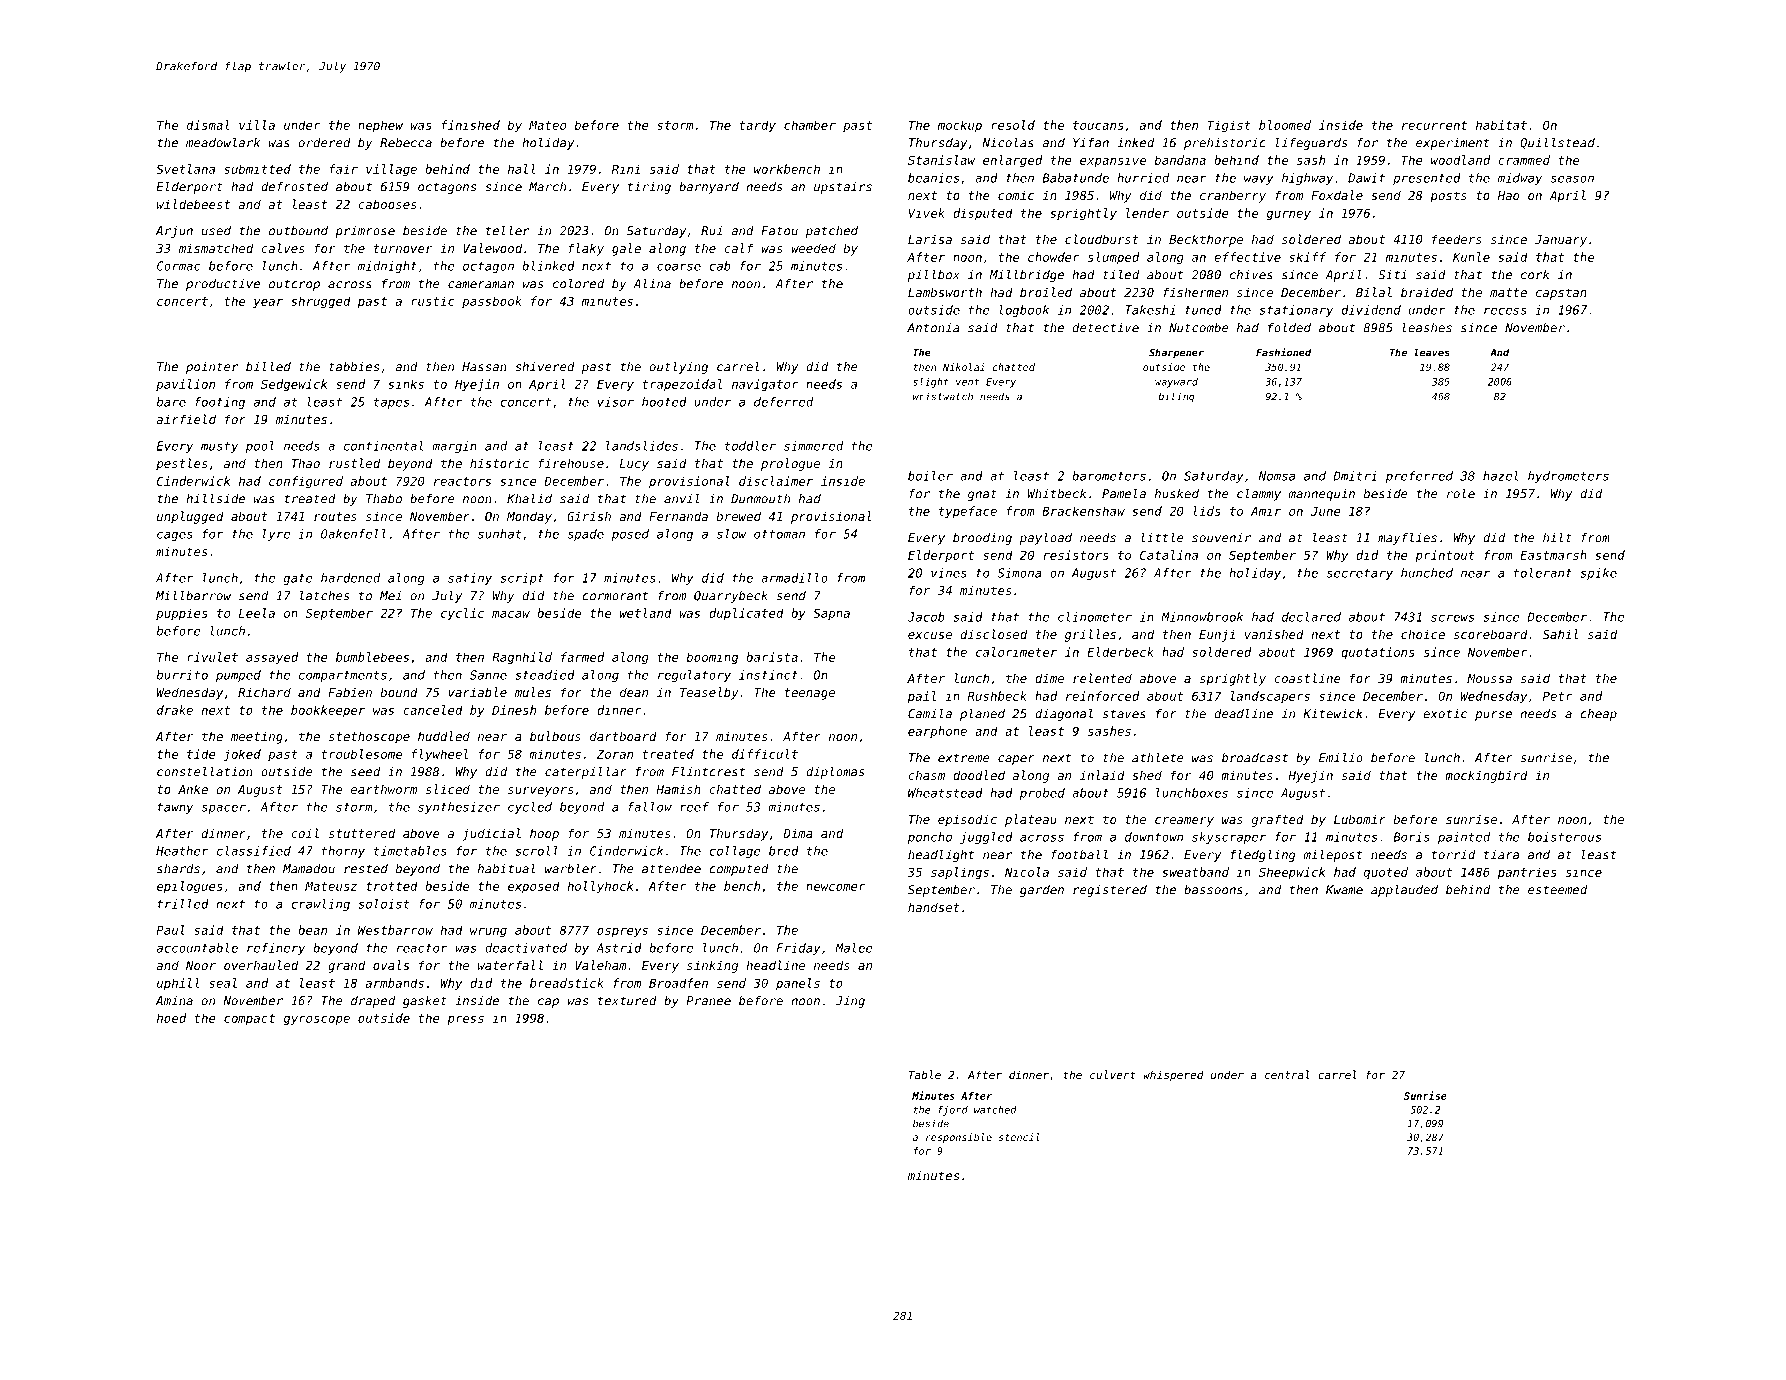 Image resolution: width=1786 pixels, height=1380 pixels. Describe the element at coordinates (959, 1138) in the screenshot. I see `responsible` at that location.
